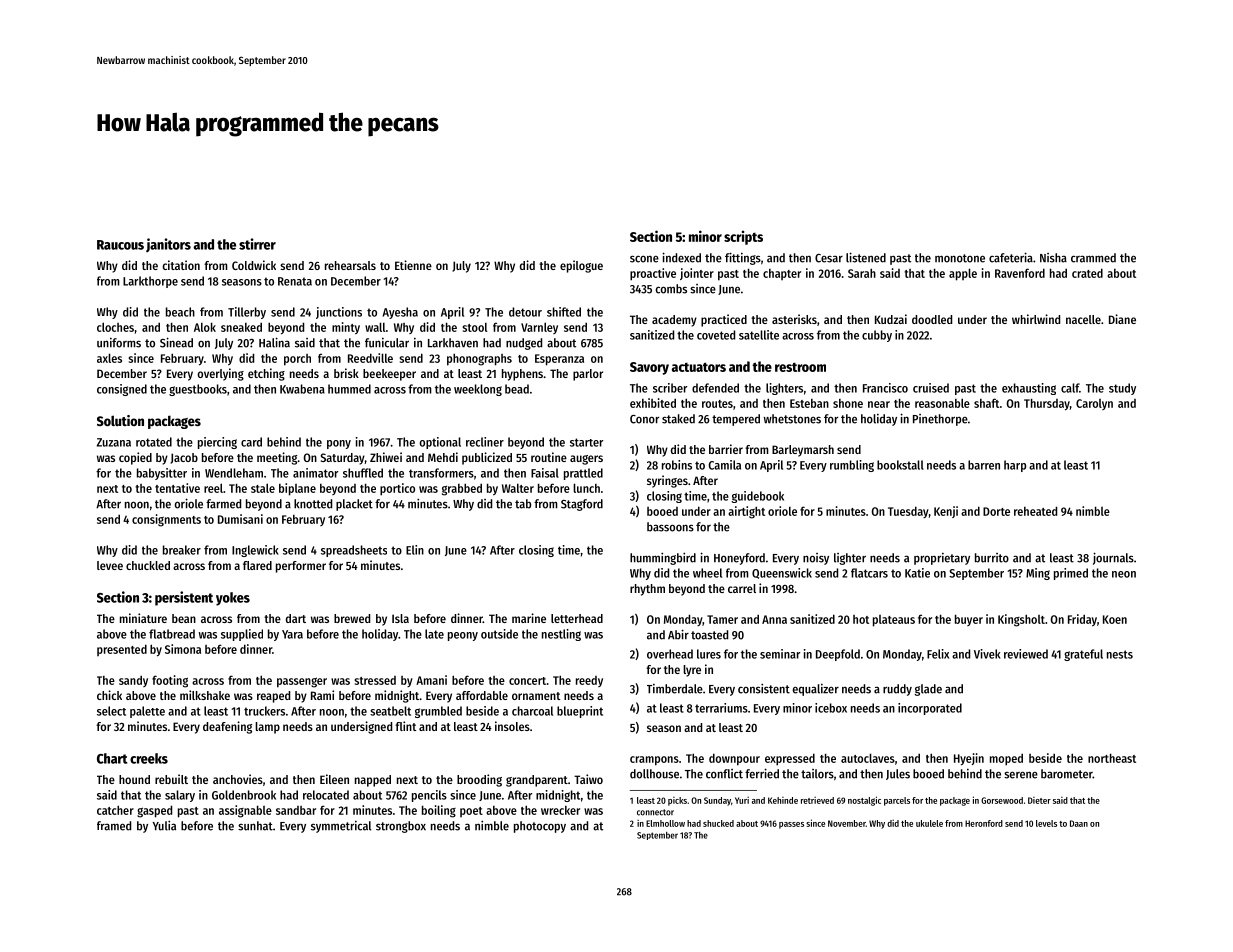  I want to click on scripts, so click(743, 237).
